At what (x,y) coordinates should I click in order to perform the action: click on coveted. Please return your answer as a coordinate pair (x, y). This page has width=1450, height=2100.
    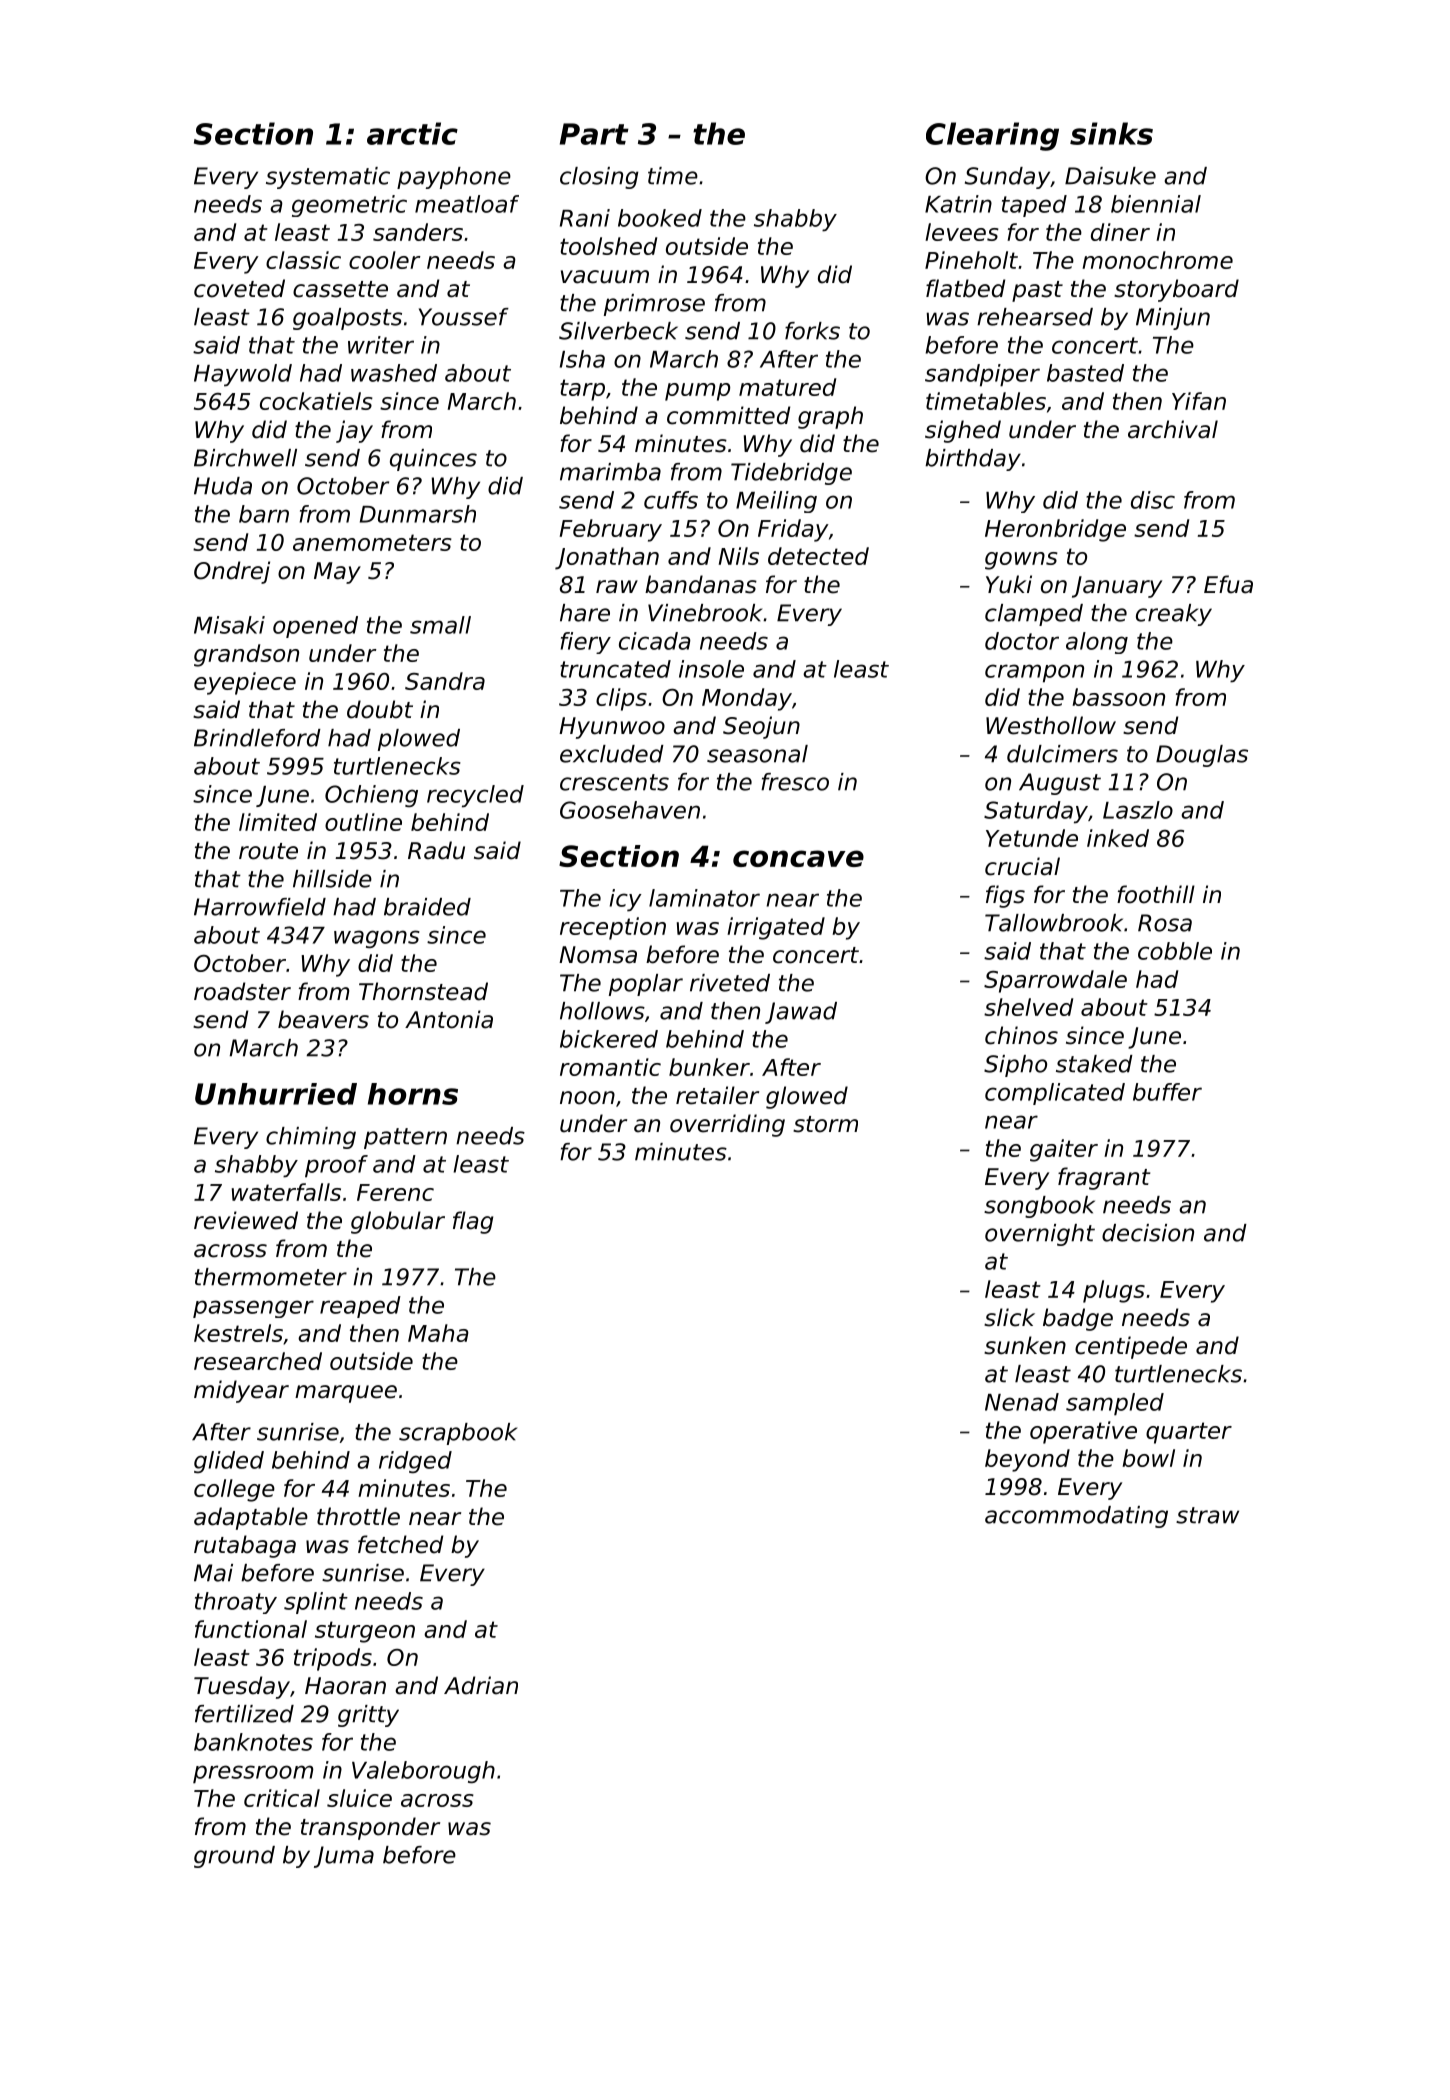
    Looking at the image, I should click on (239, 288).
